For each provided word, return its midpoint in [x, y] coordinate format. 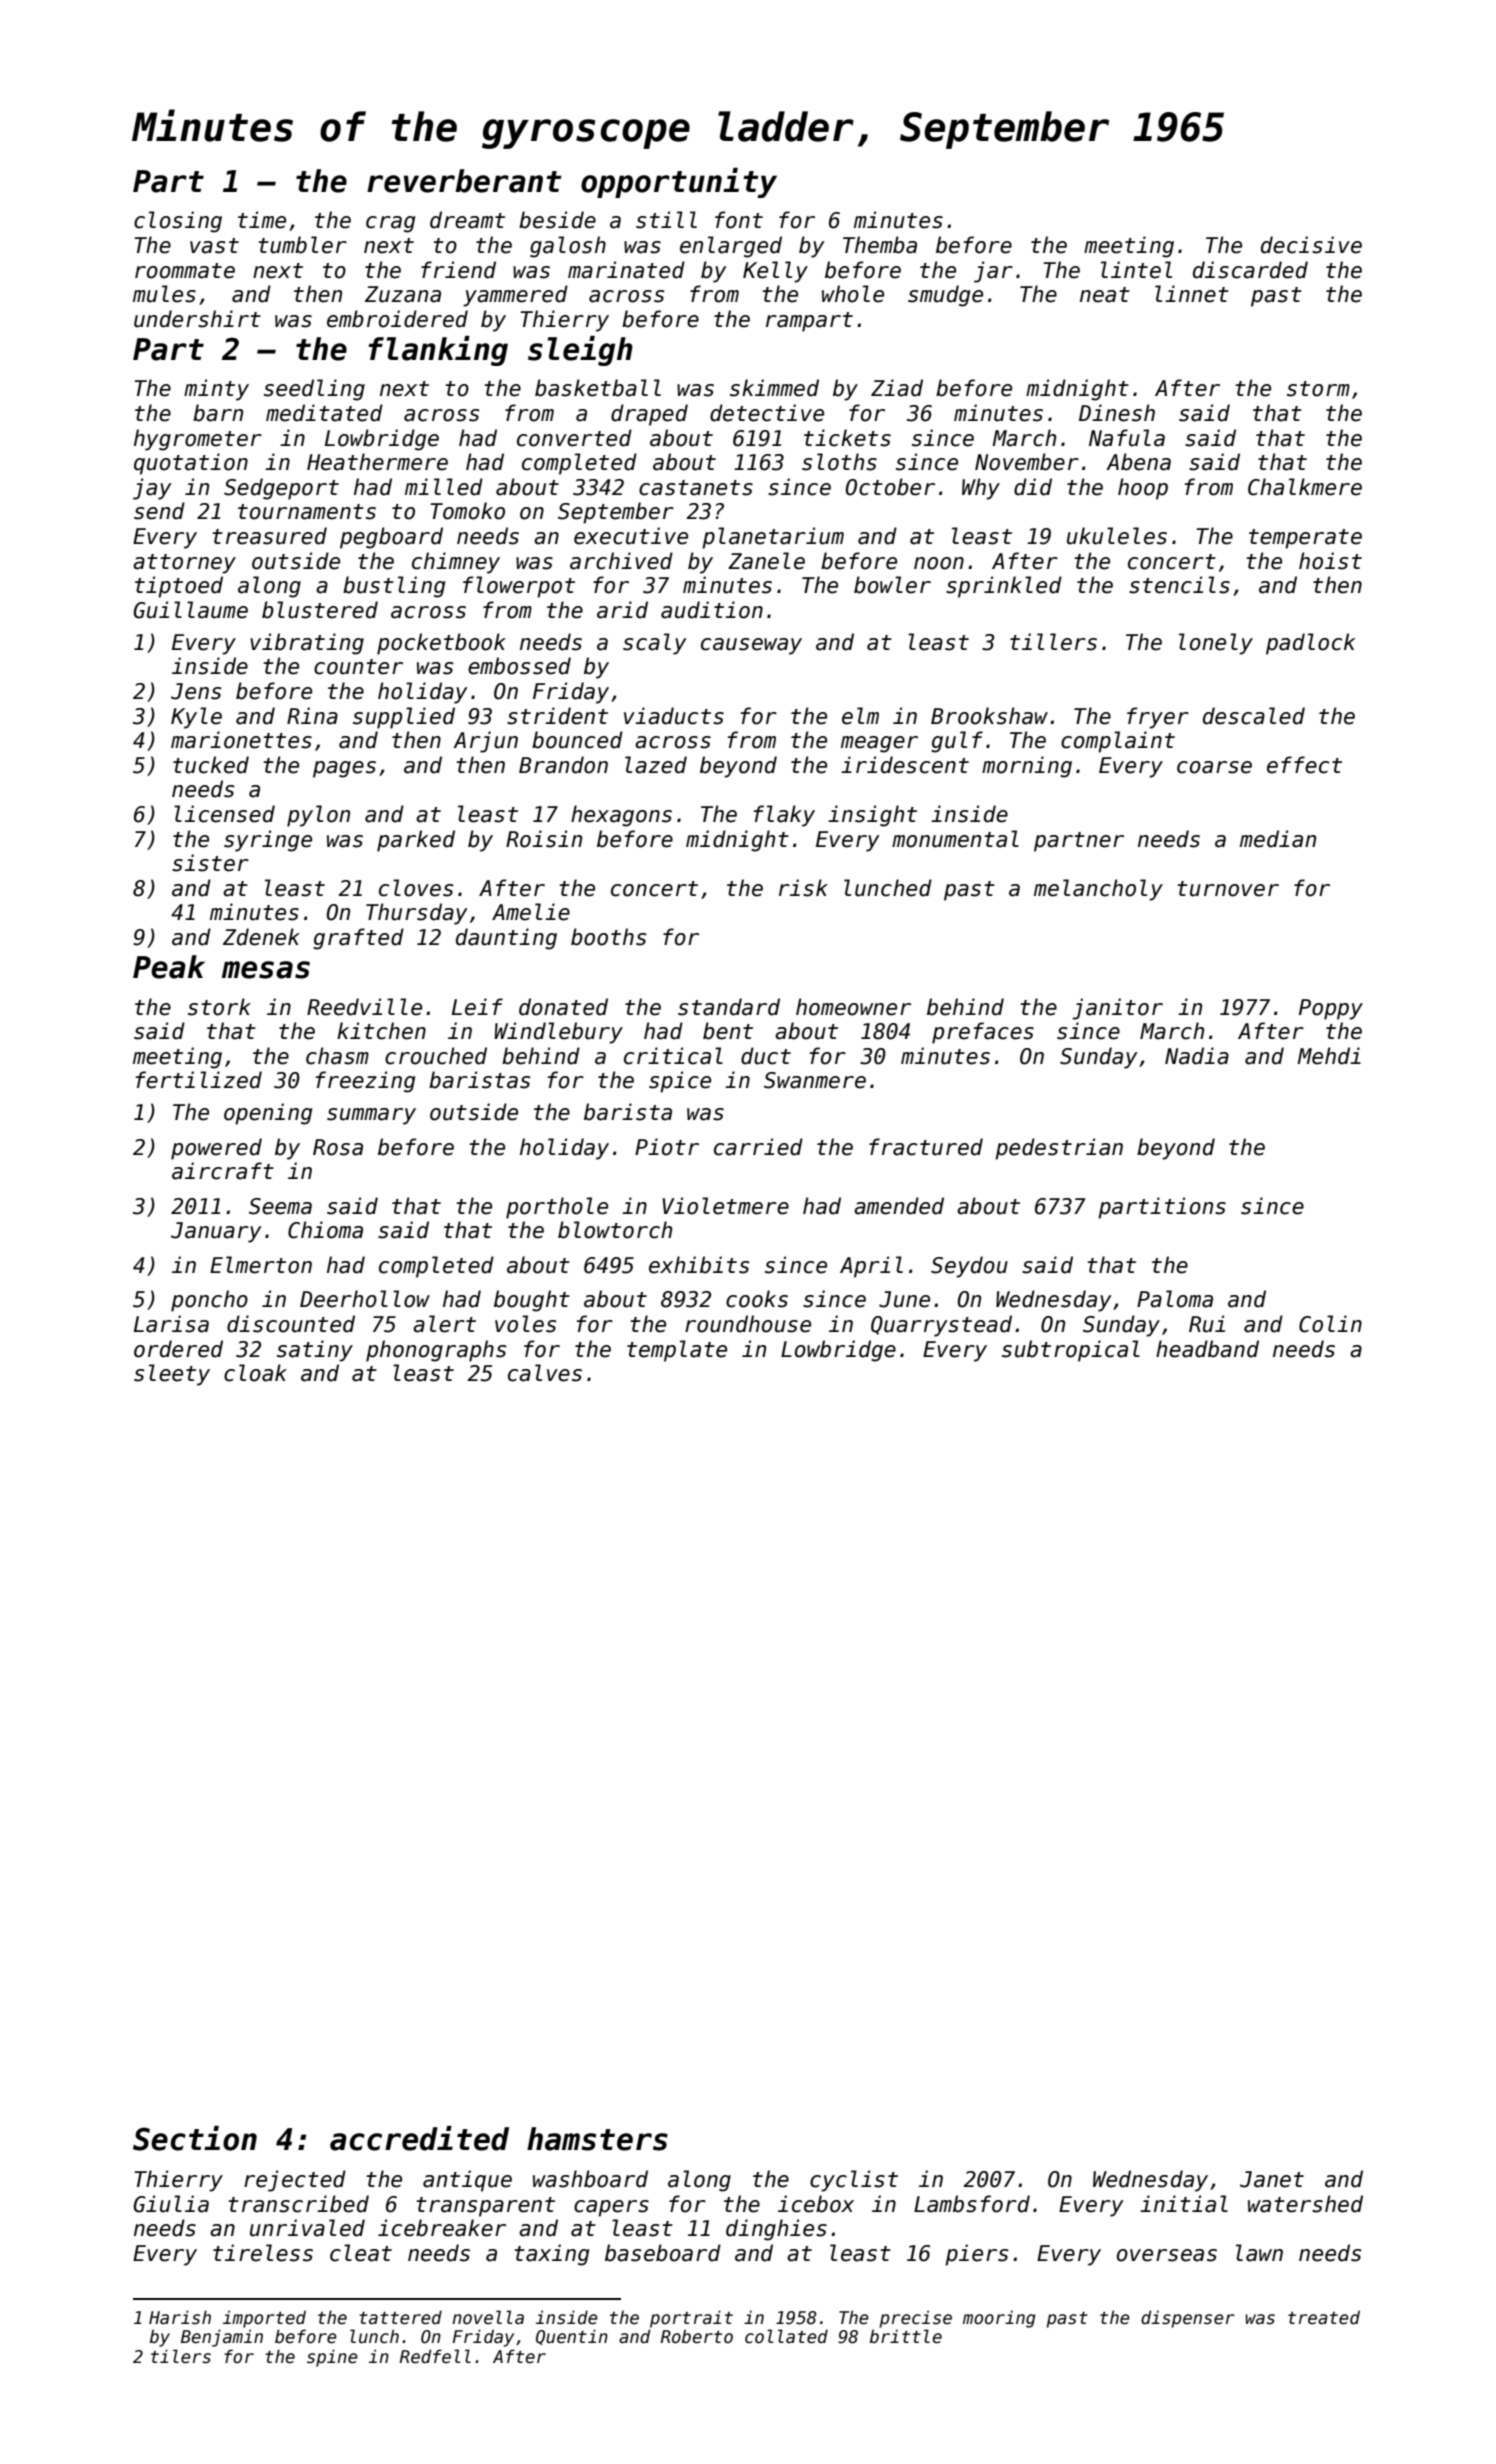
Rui [1207, 1324]
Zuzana [403, 294]
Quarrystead [941, 1326]
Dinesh [1117, 413]
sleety [172, 1375]
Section [195, 2138]
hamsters [597, 2139]
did [1033, 487]
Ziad [897, 388]
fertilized [199, 1080]
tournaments [307, 512]
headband [1207, 1349]
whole [853, 294]
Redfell [435, 2356]
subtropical [1071, 1351]
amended [899, 1206]
